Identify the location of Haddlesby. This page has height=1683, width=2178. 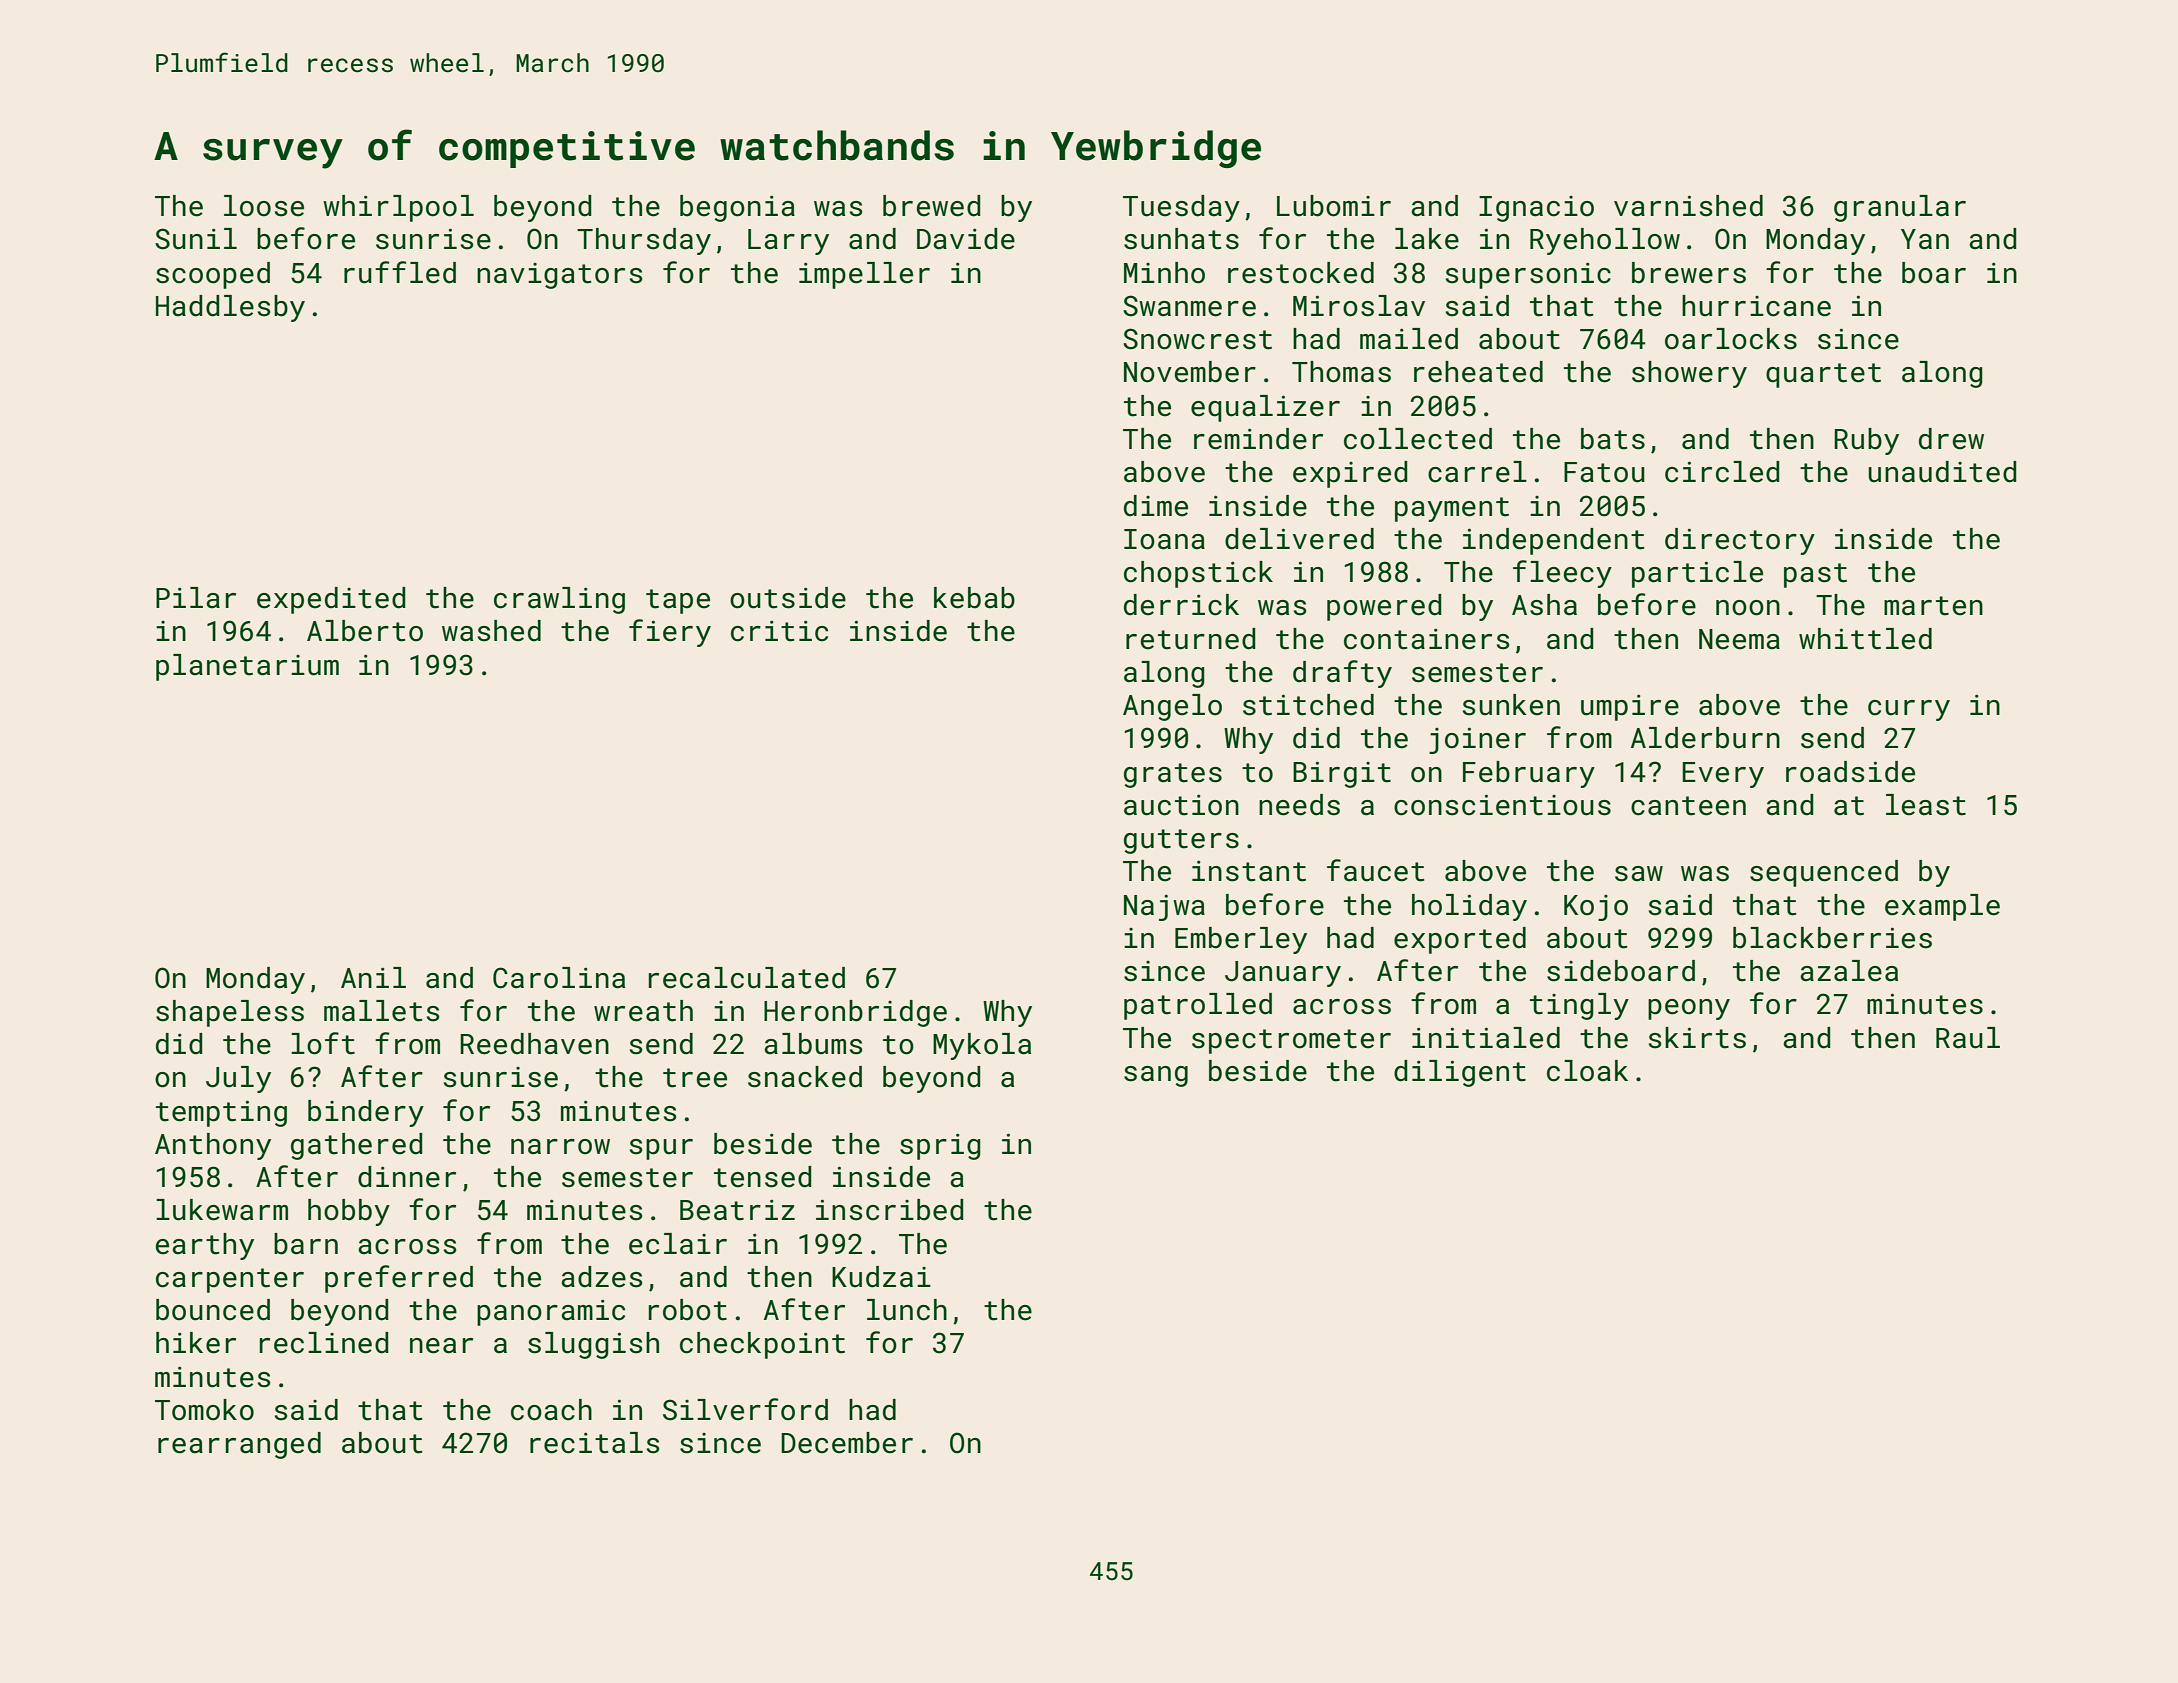
(230, 308).
